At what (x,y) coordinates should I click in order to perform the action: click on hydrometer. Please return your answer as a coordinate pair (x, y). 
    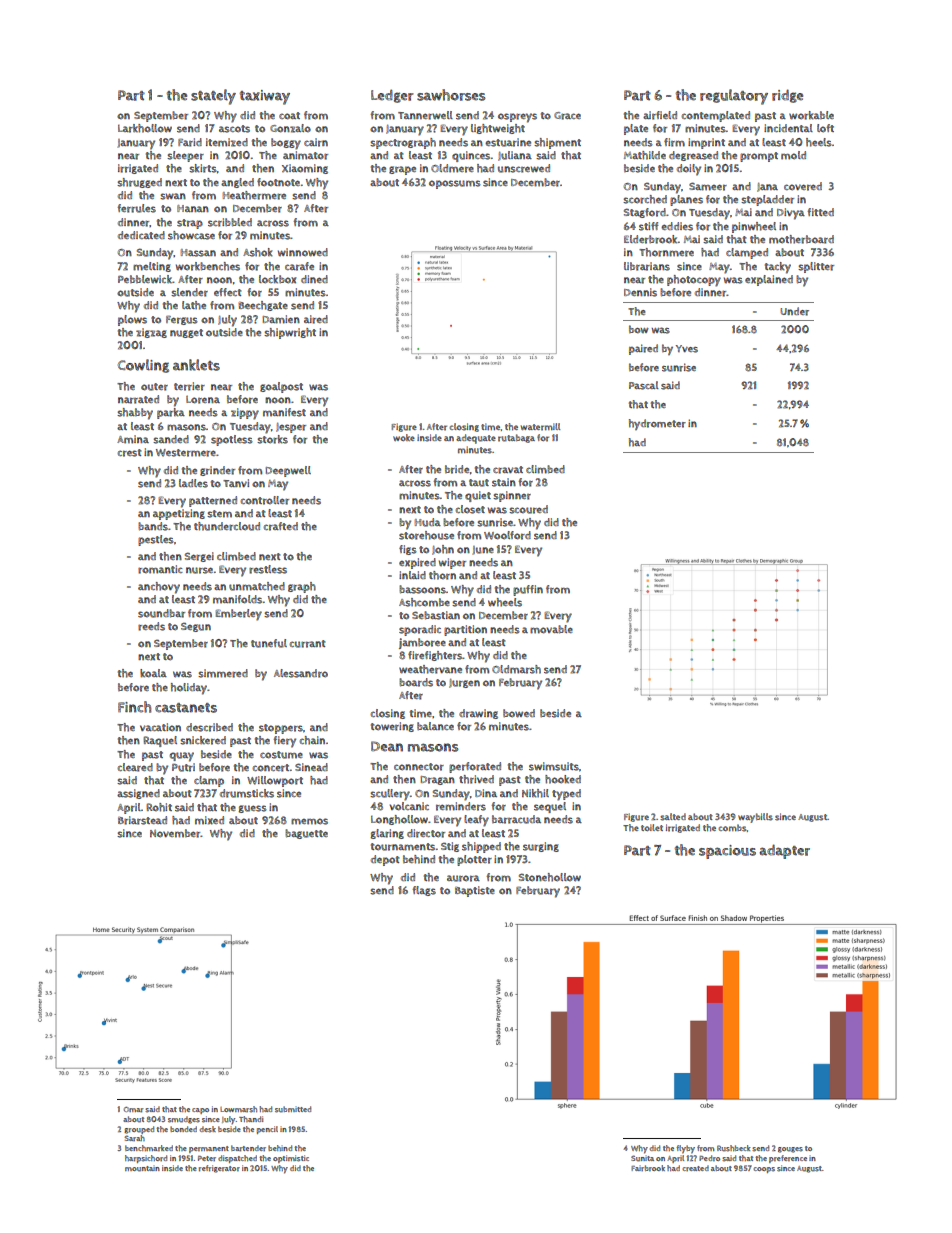
    Looking at the image, I should click on (657, 424).
